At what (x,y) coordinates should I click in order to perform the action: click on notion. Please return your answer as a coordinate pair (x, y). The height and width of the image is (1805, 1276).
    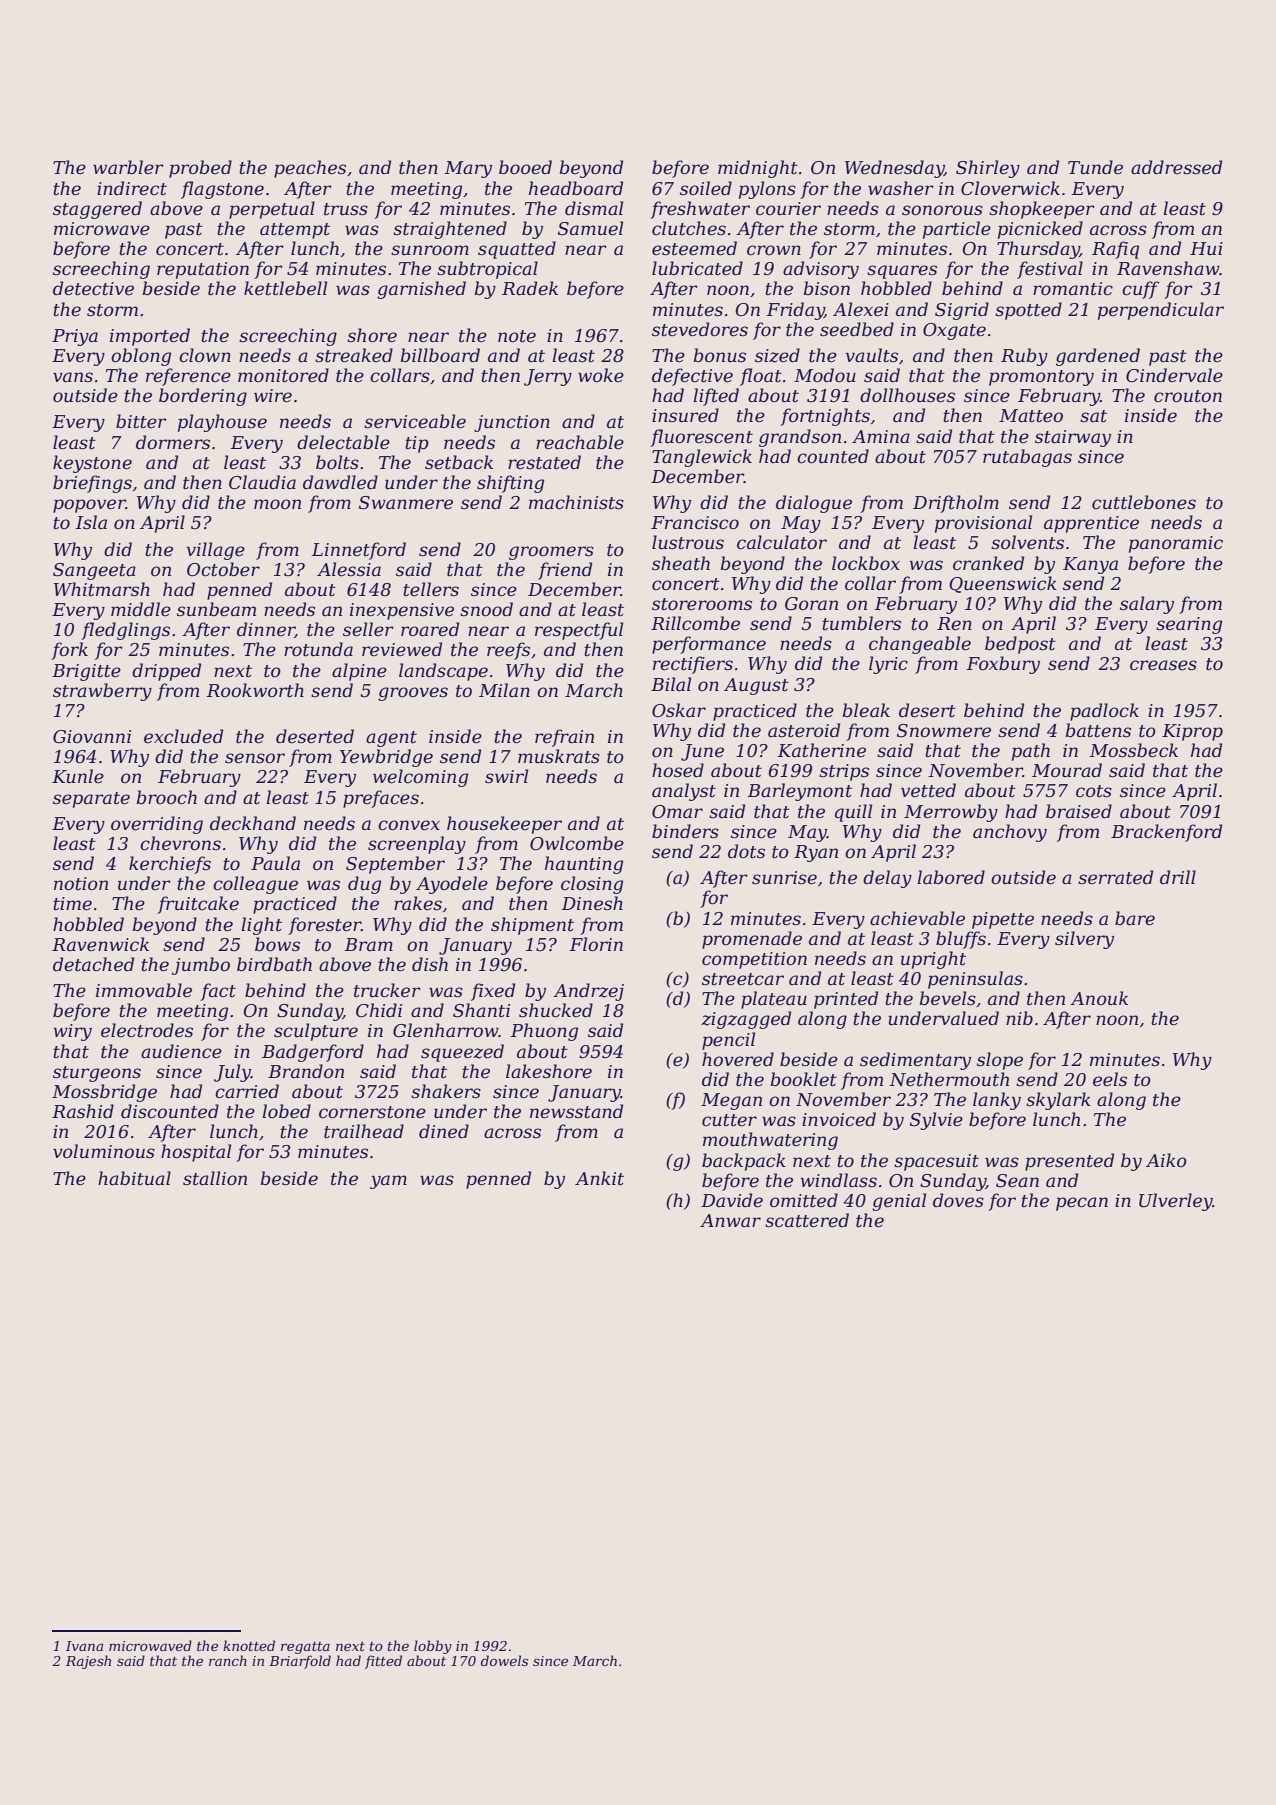
    Looking at the image, I should click on (81, 884).
